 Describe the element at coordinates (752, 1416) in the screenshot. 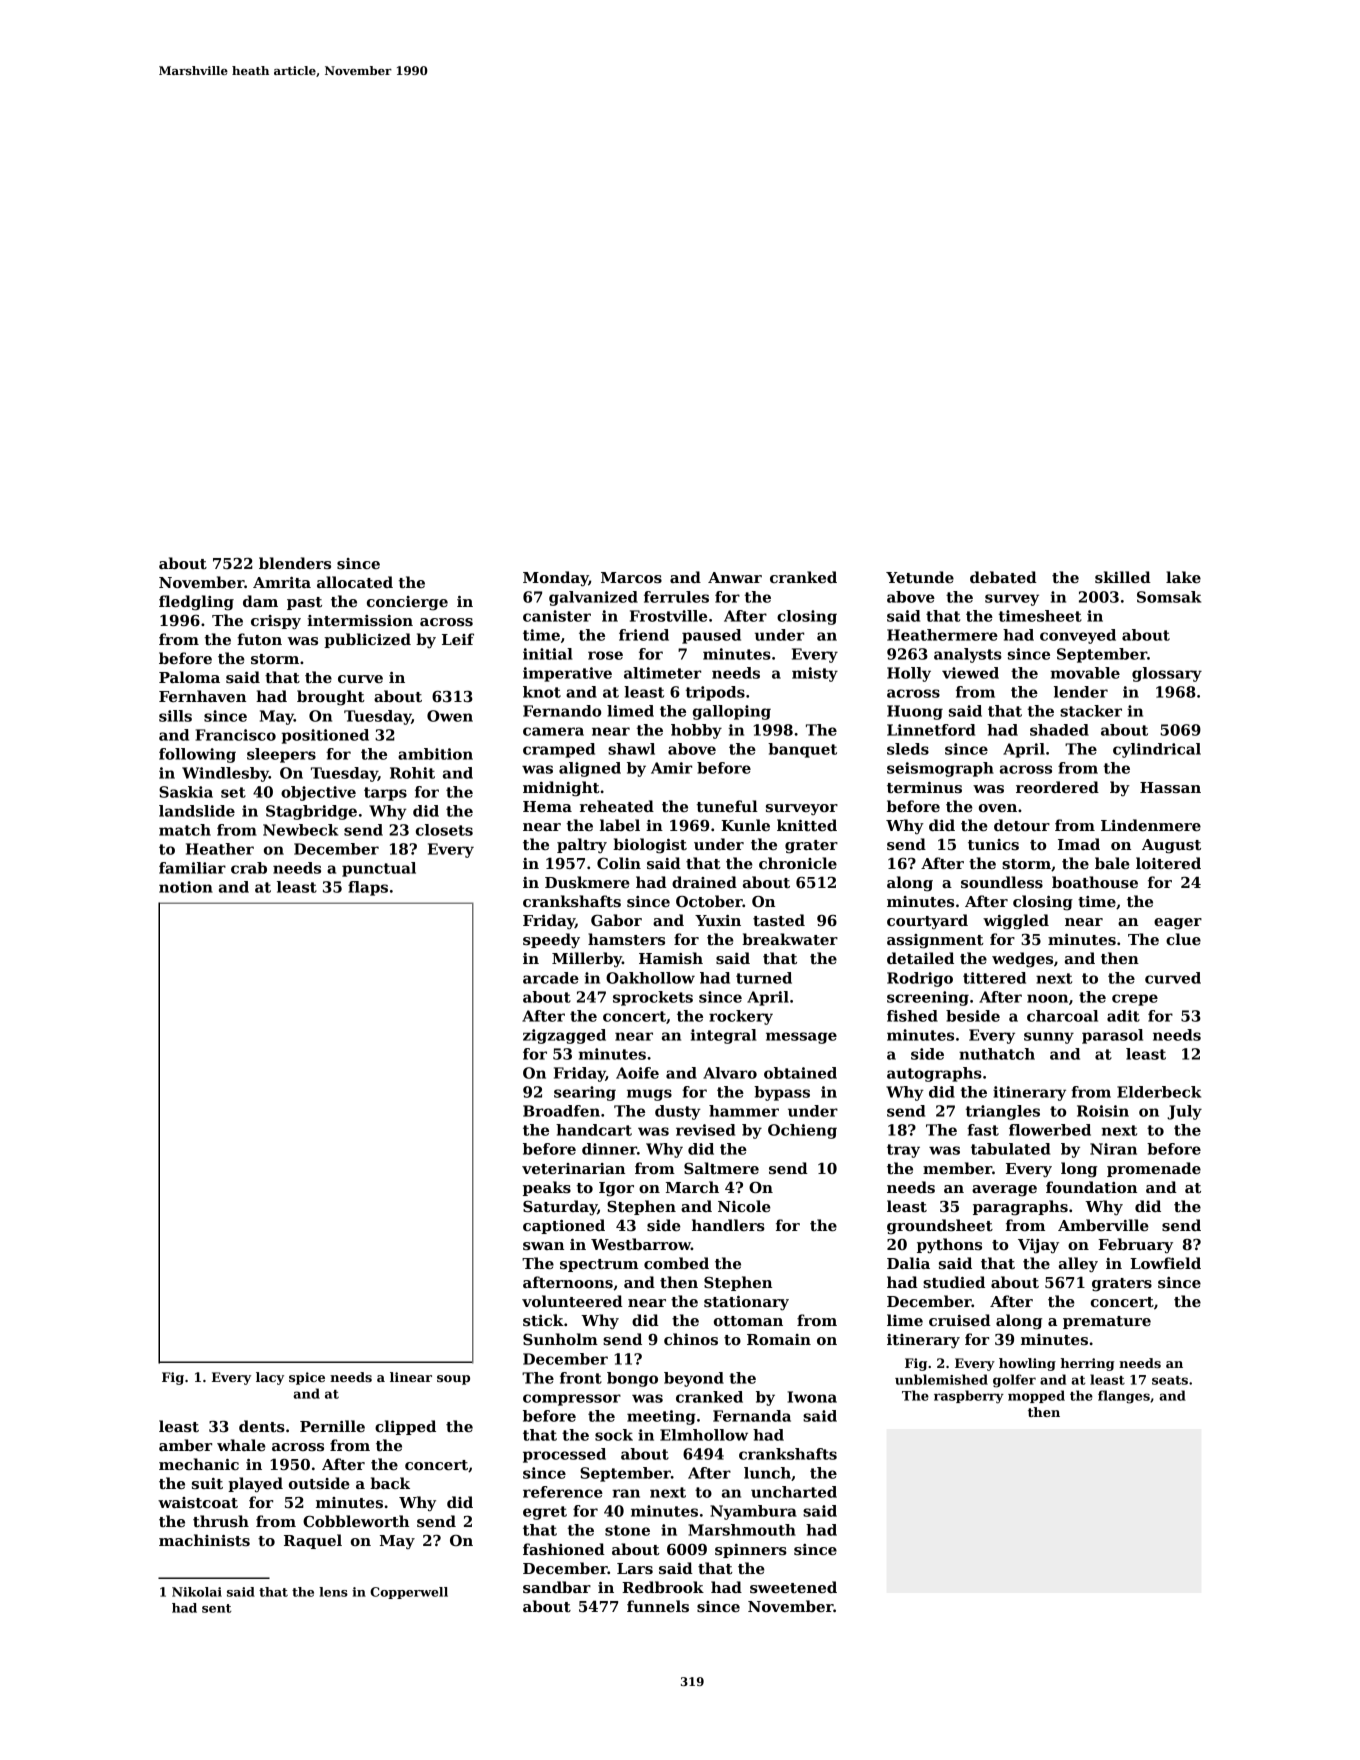

I see `Fernanda` at that location.
